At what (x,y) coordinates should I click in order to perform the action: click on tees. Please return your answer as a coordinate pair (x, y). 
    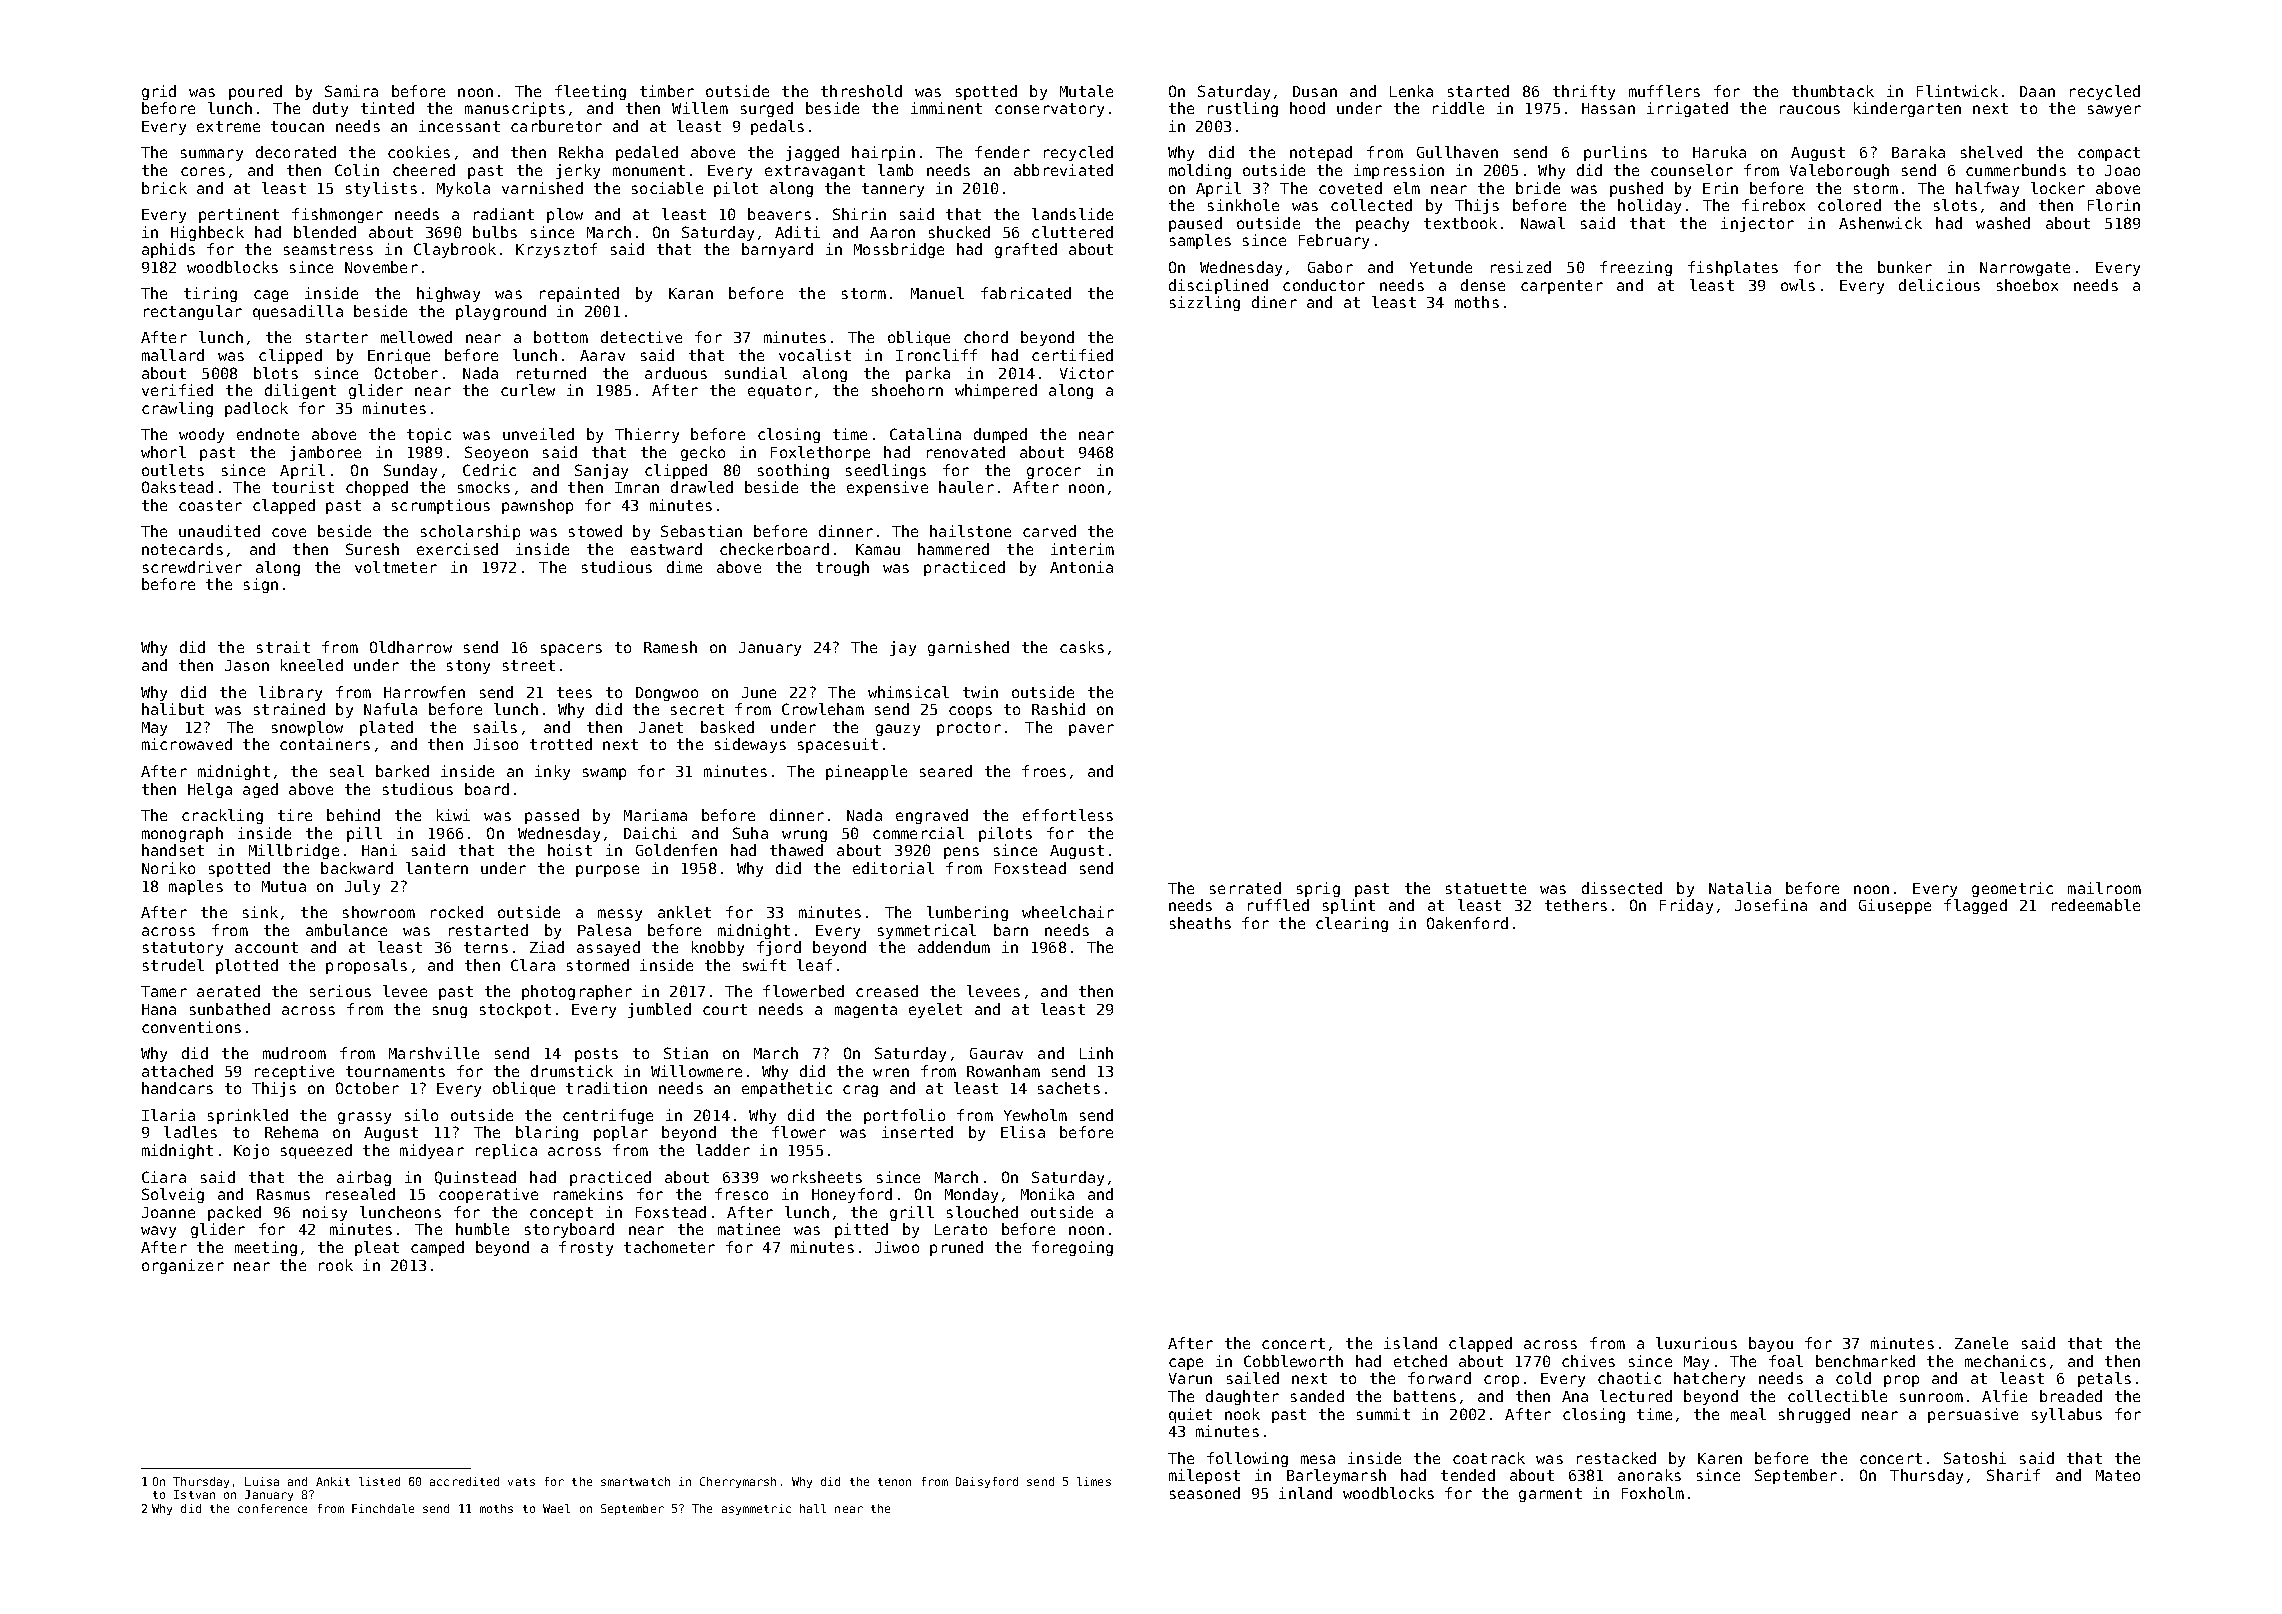
    Looking at the image, I should click on (574, 692).
